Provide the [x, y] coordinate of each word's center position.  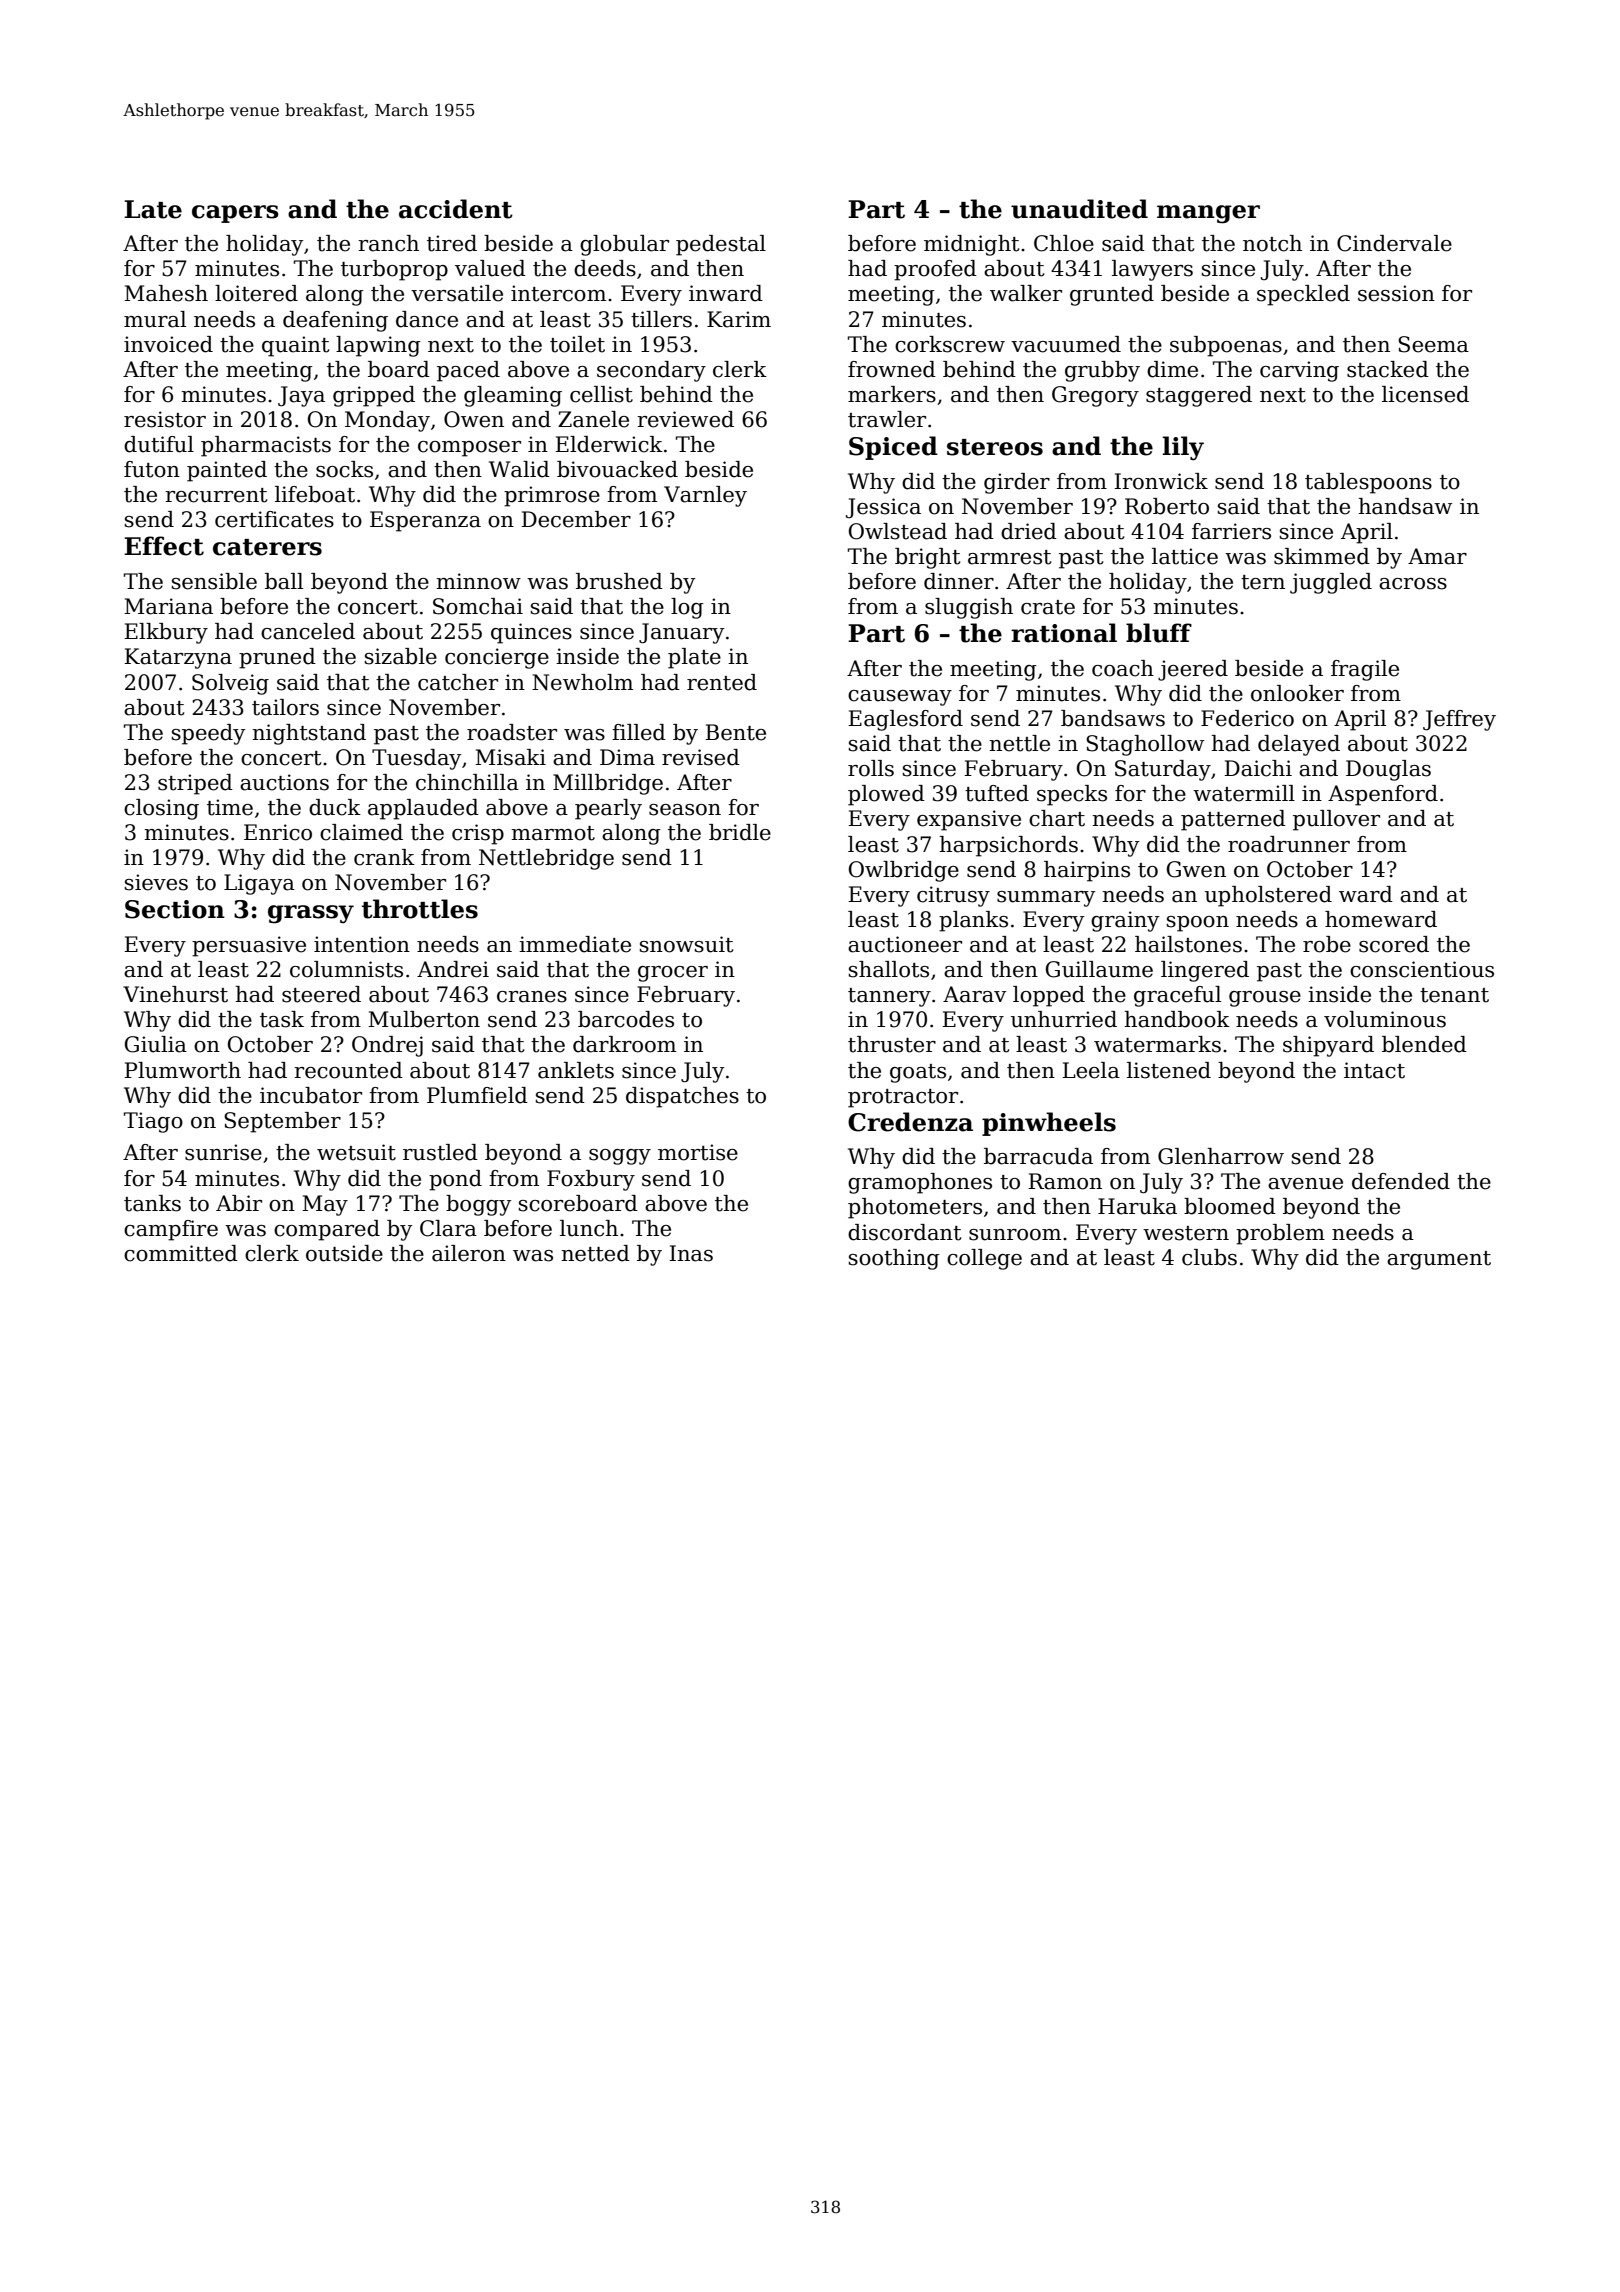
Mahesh [166, 293]
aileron [469, 1253]
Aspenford [1383, 795]
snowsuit [686, 944]
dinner [959, 581]
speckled [1303, 295]
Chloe [1064, 243]
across [1413, 584]
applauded [423, 809]
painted [227, 471]
